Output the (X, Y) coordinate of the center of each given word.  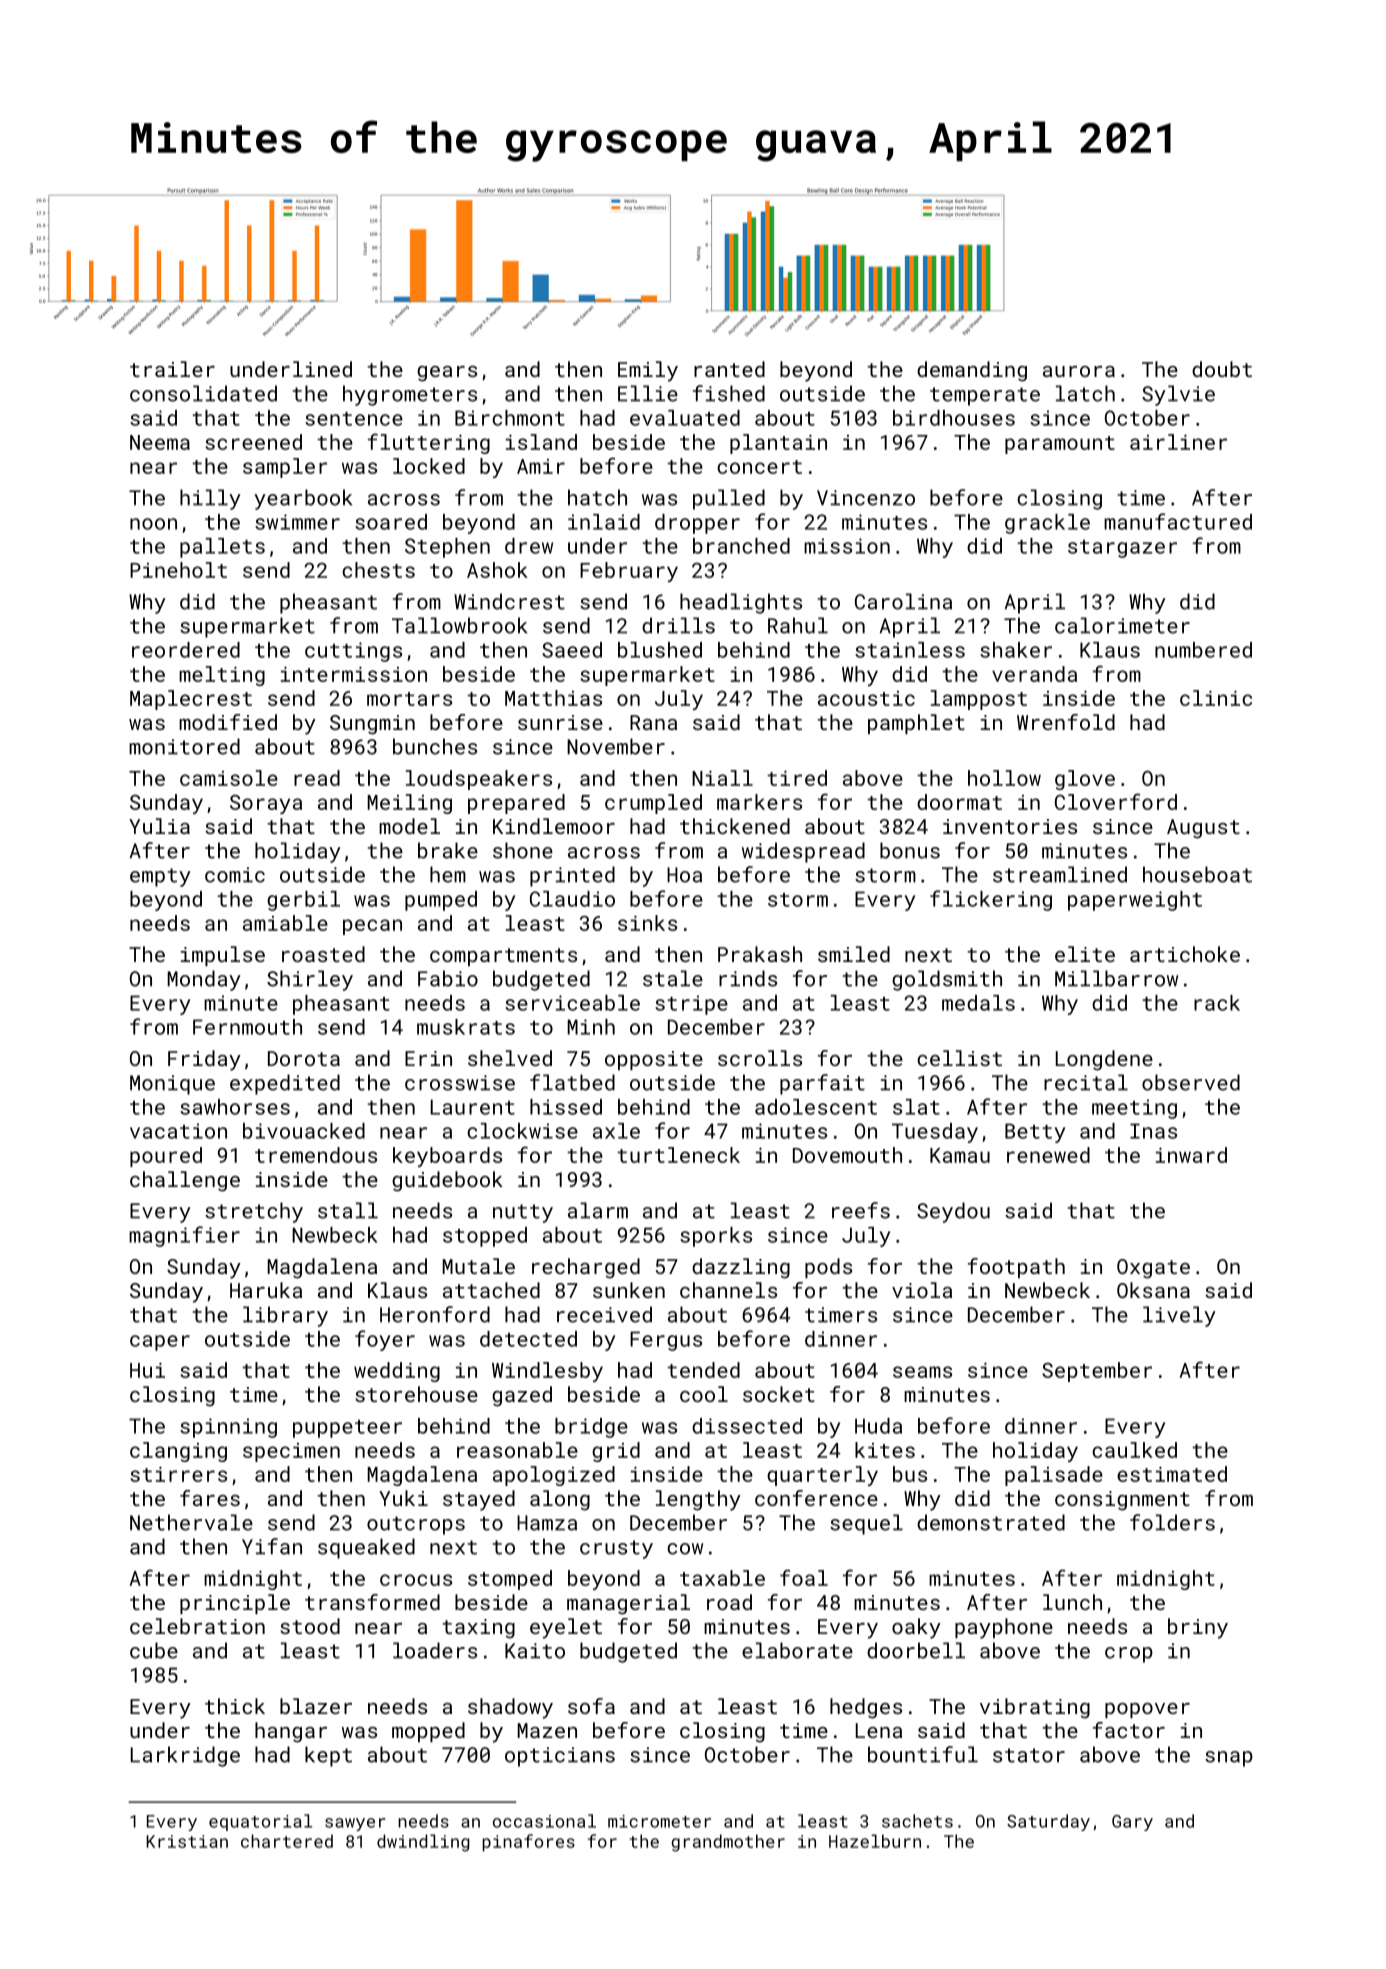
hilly (210, 499)
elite (1085, 954)
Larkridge (185, 1756)
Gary (1132, 1823)
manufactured (1178, 521)
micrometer (659, 1821)
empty (160, 877)
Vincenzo (866, 498)
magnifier (184, 1236)
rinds (748, 978)
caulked (1134, 1450)
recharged (586, 1268)
